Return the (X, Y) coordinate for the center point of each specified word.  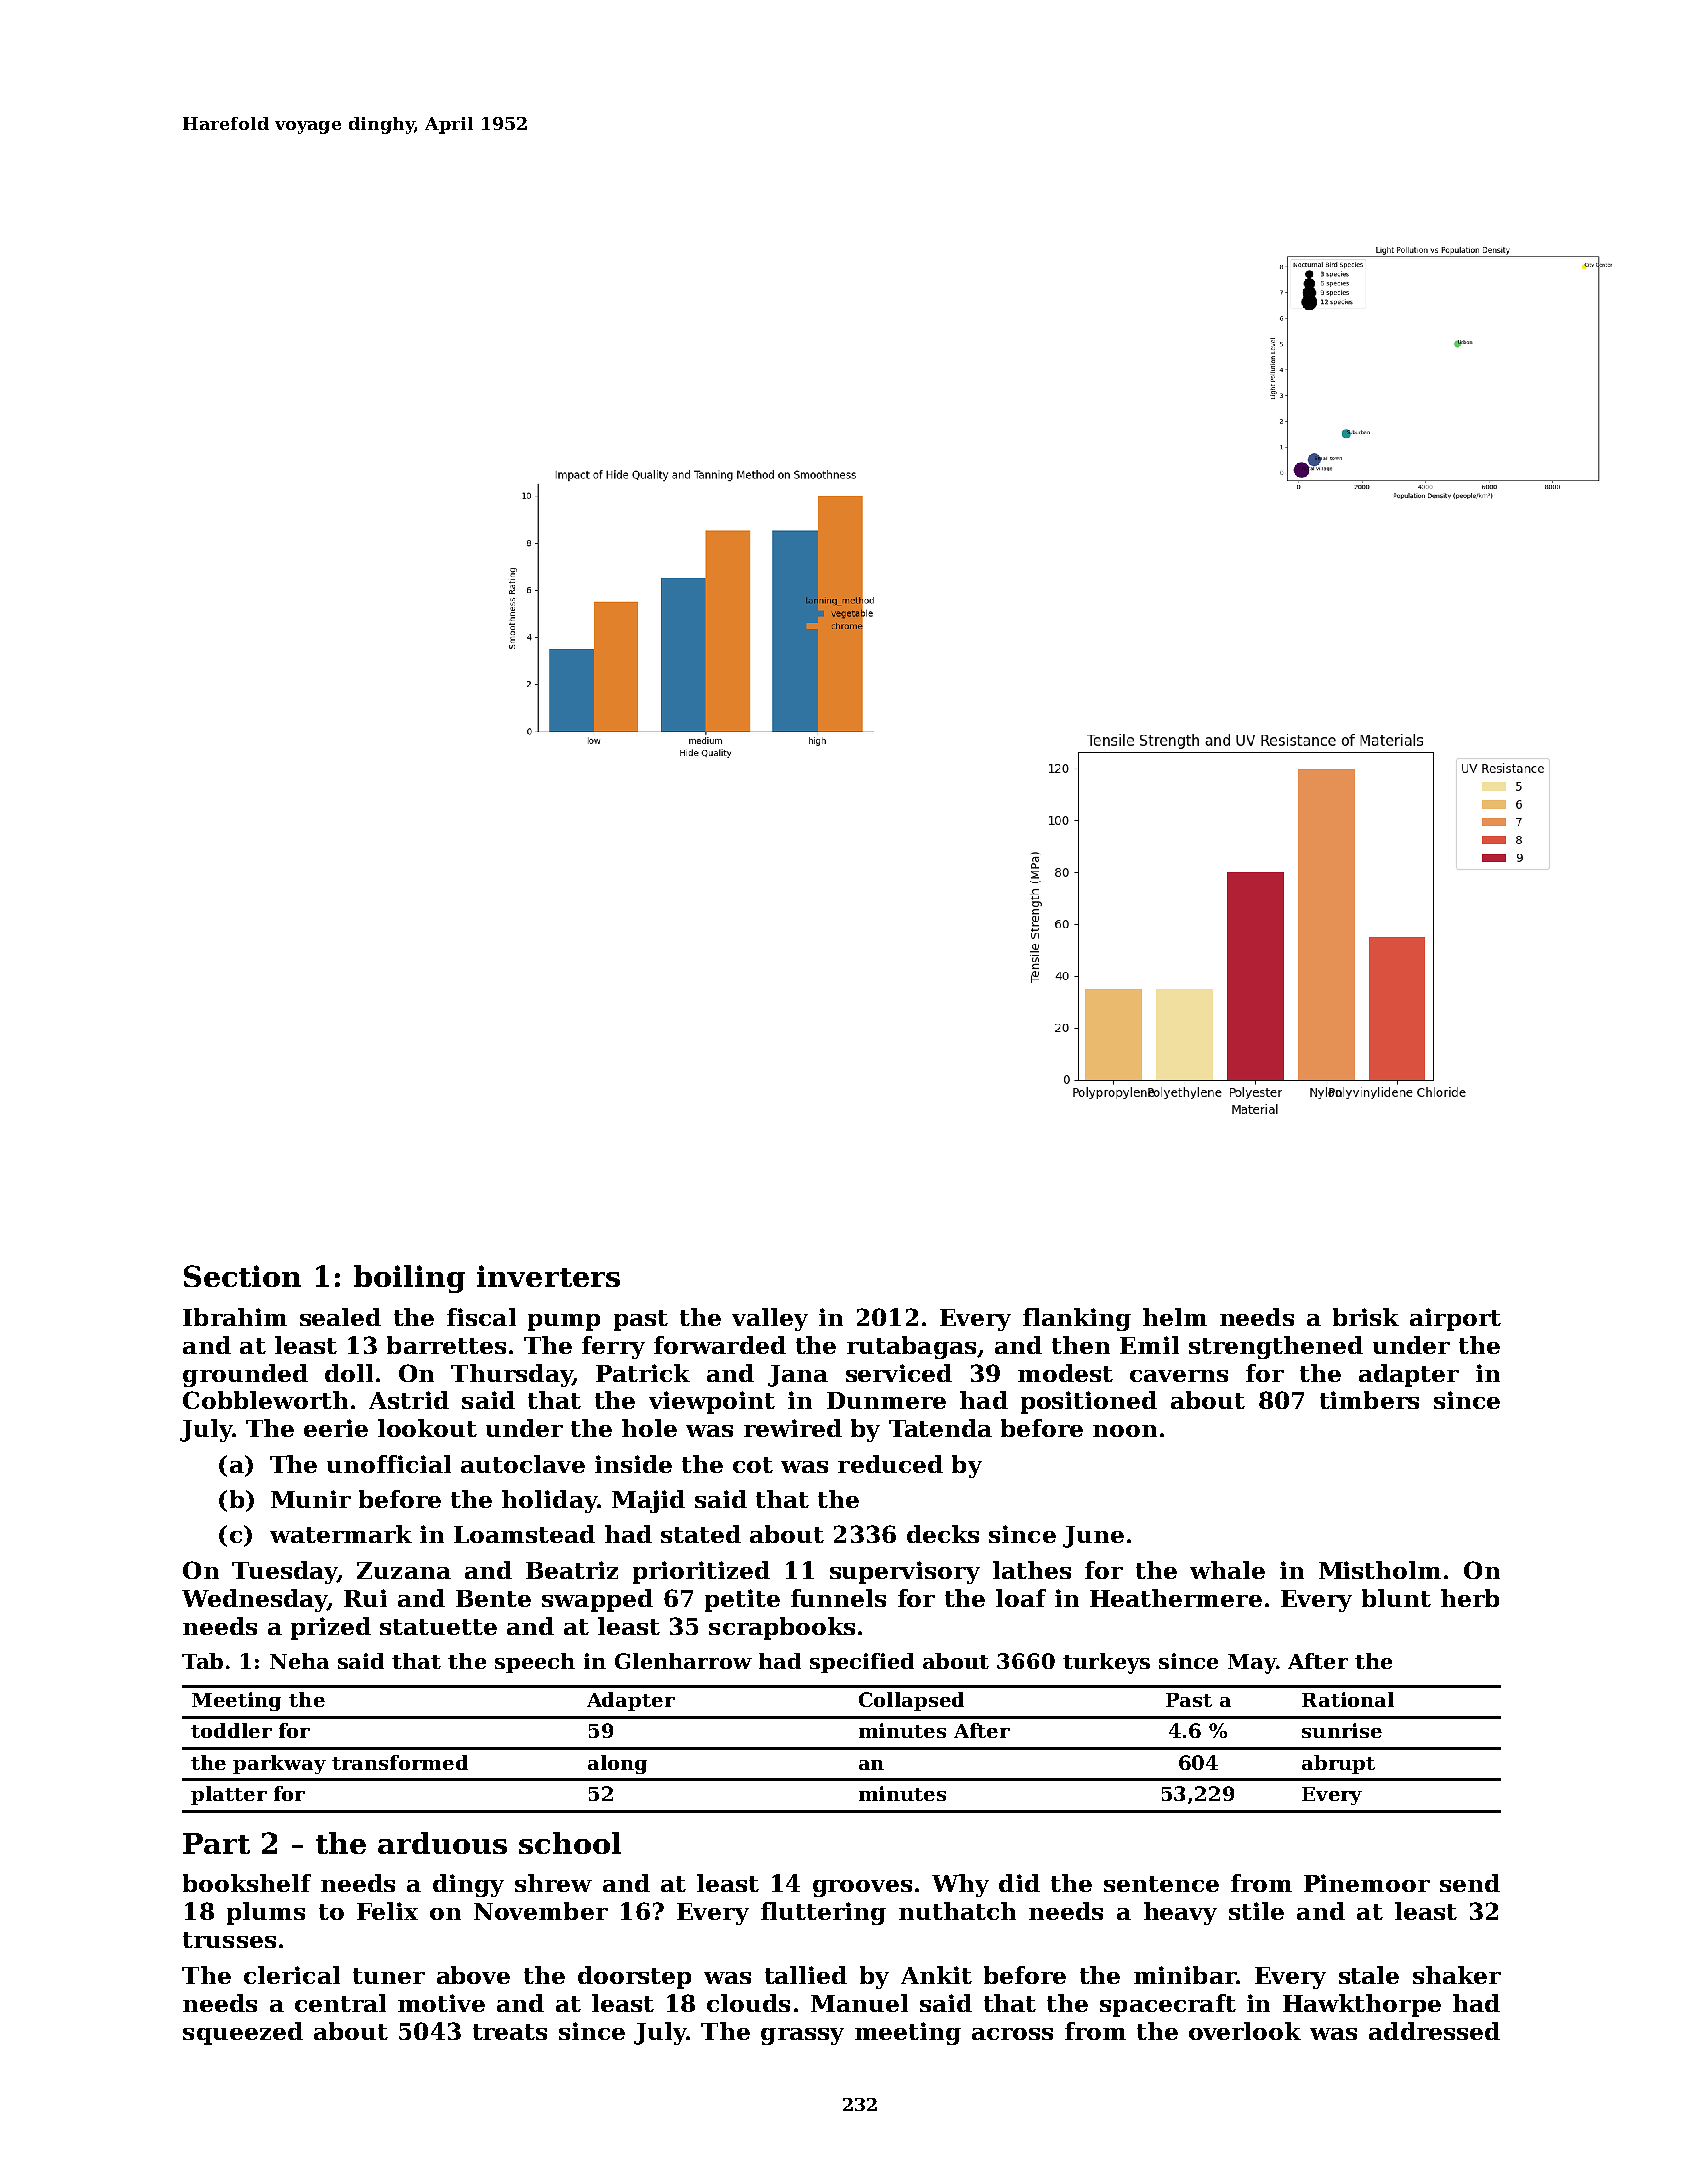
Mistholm (1380, 1570)
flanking (1077, 1319)
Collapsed (911, 1701)
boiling (409, 1279)
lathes (1032, 1570)
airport (1455, 1319)
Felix (387, 1911)
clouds (748, 2003)
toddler (231, 1730)
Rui (365, 1598)
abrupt (1338, 1764)
